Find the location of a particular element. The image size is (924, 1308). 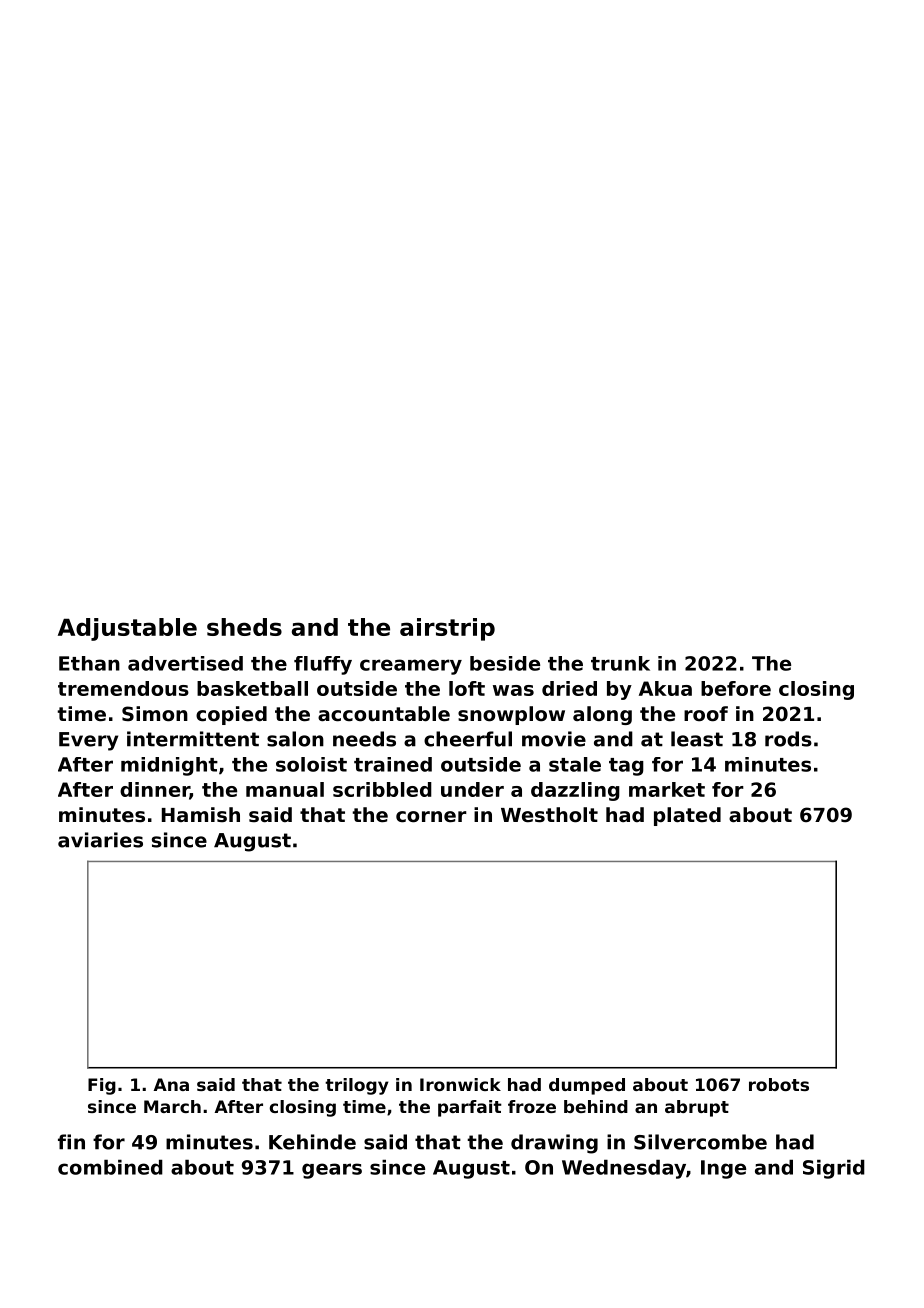

Fig is located at coordinates (102, 1086).
